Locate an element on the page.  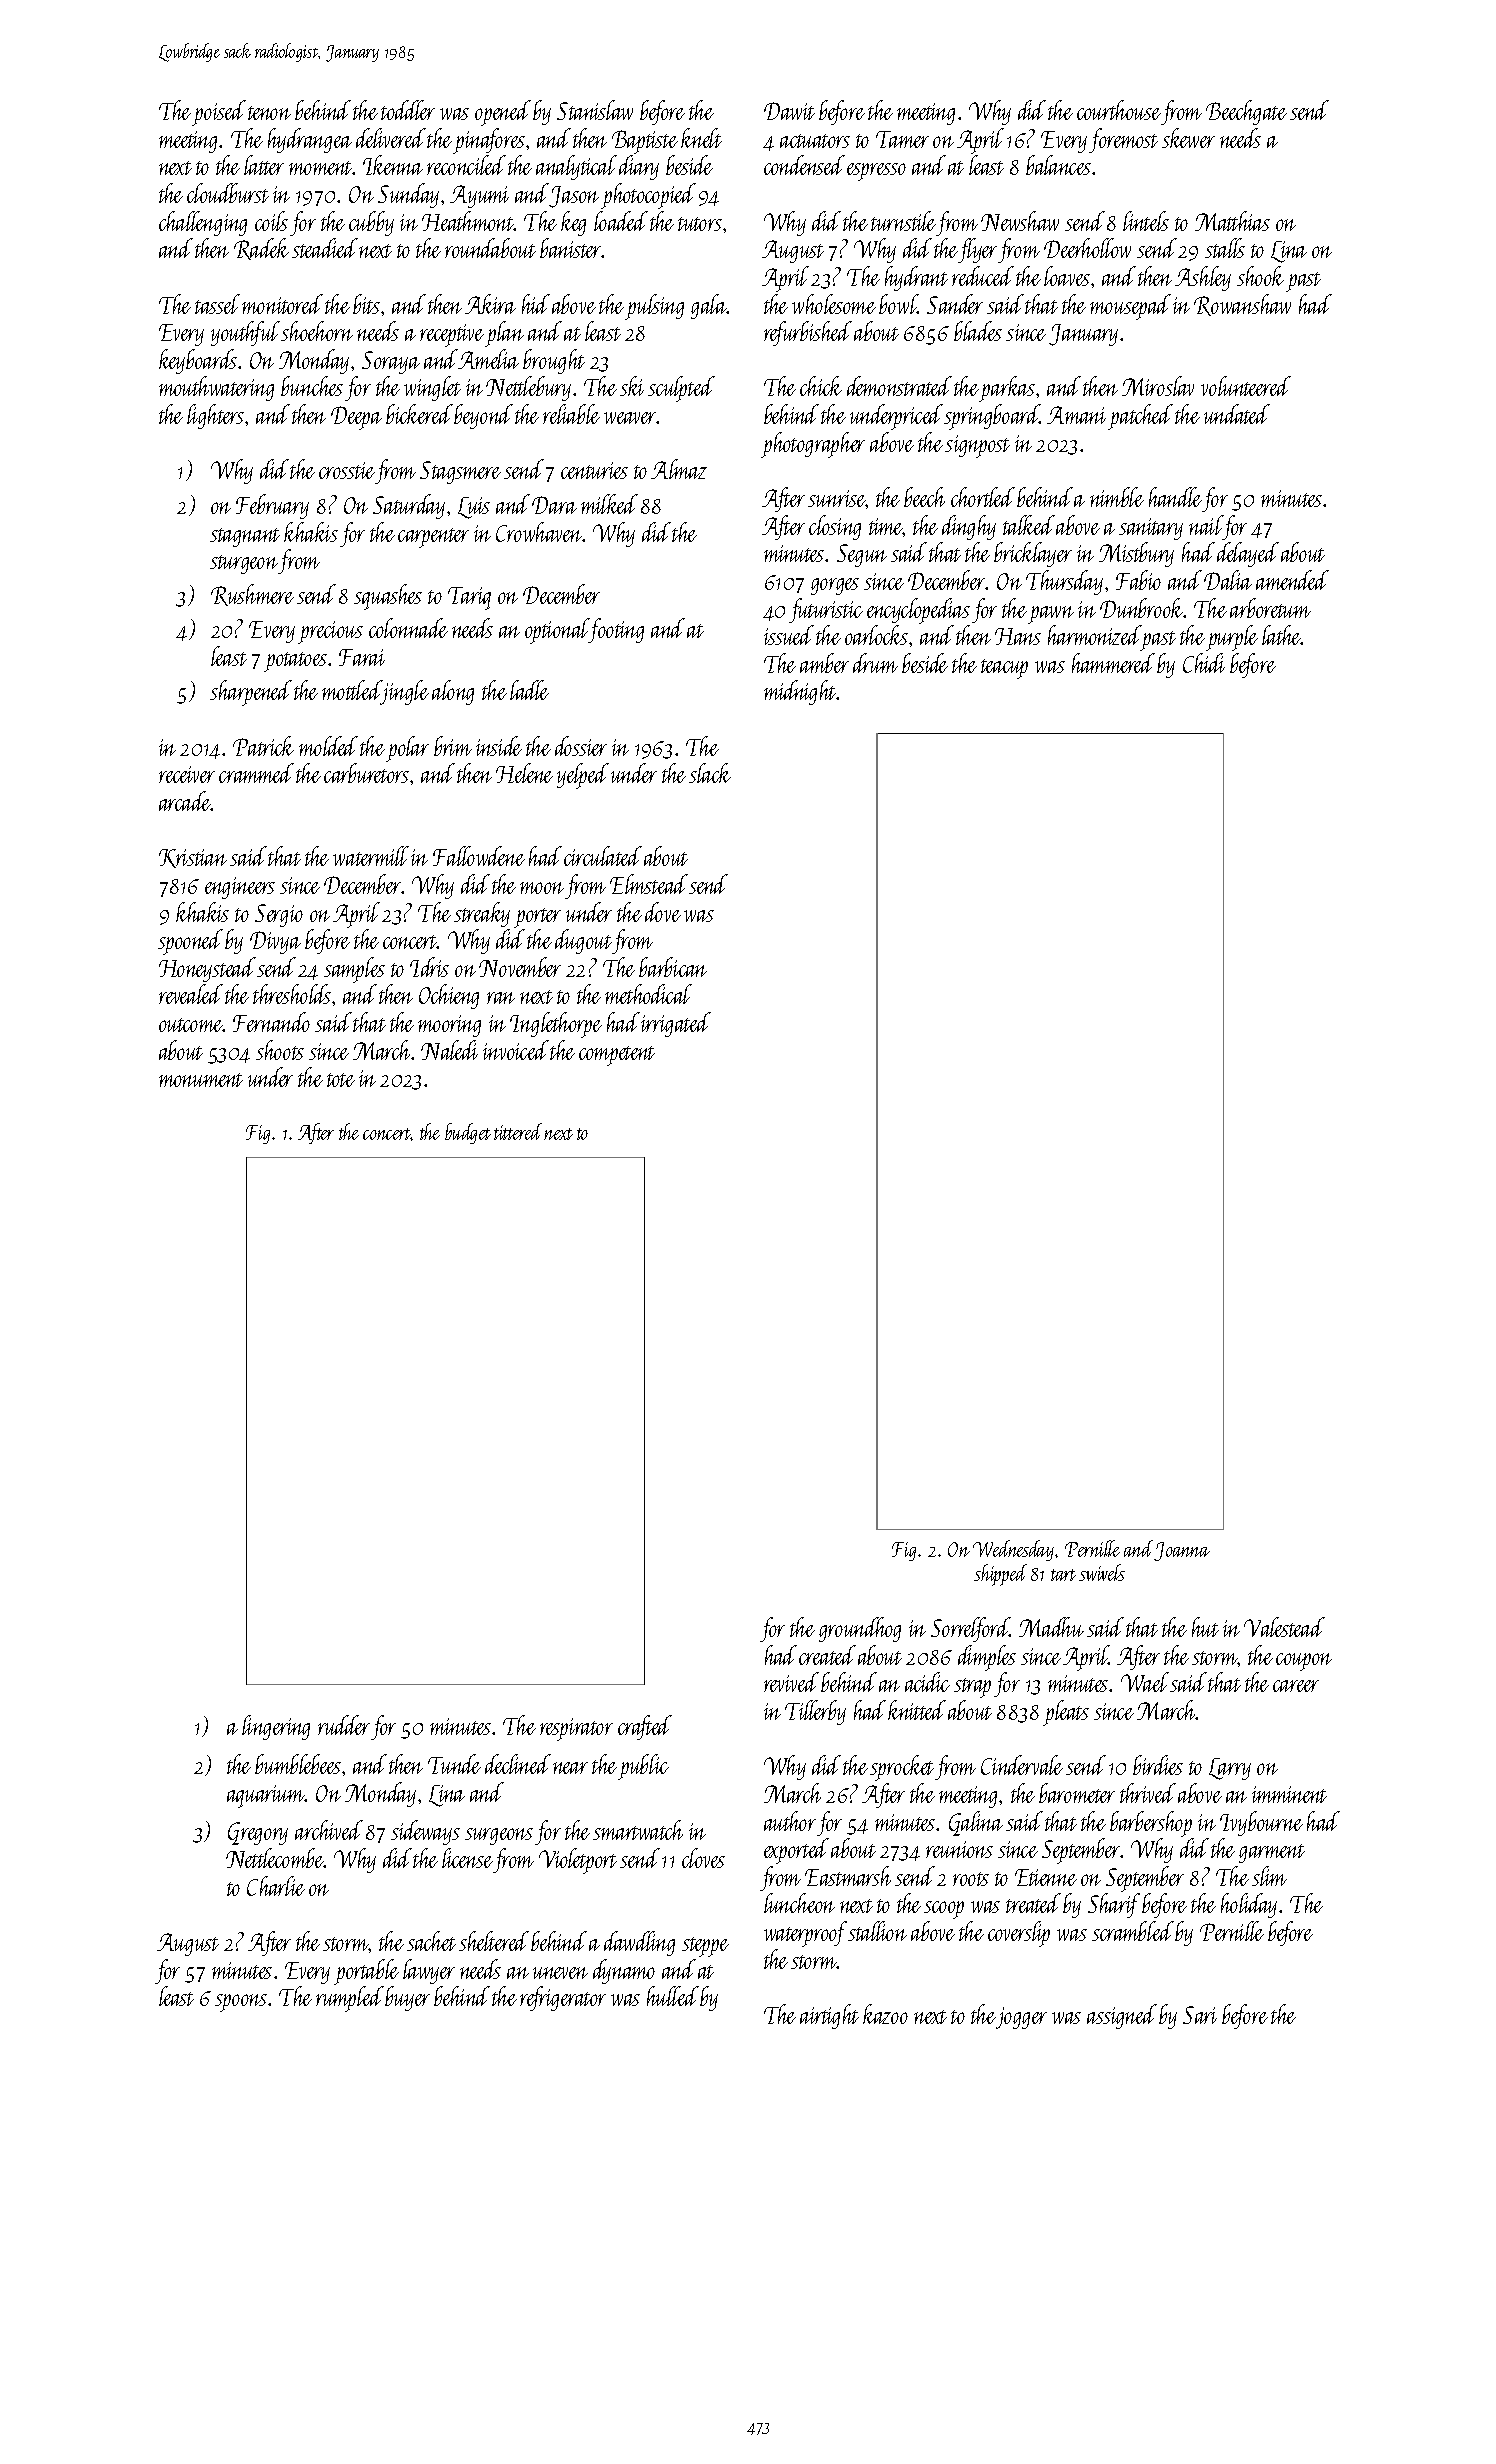
lathe is located at coordinates (1281, 635).
